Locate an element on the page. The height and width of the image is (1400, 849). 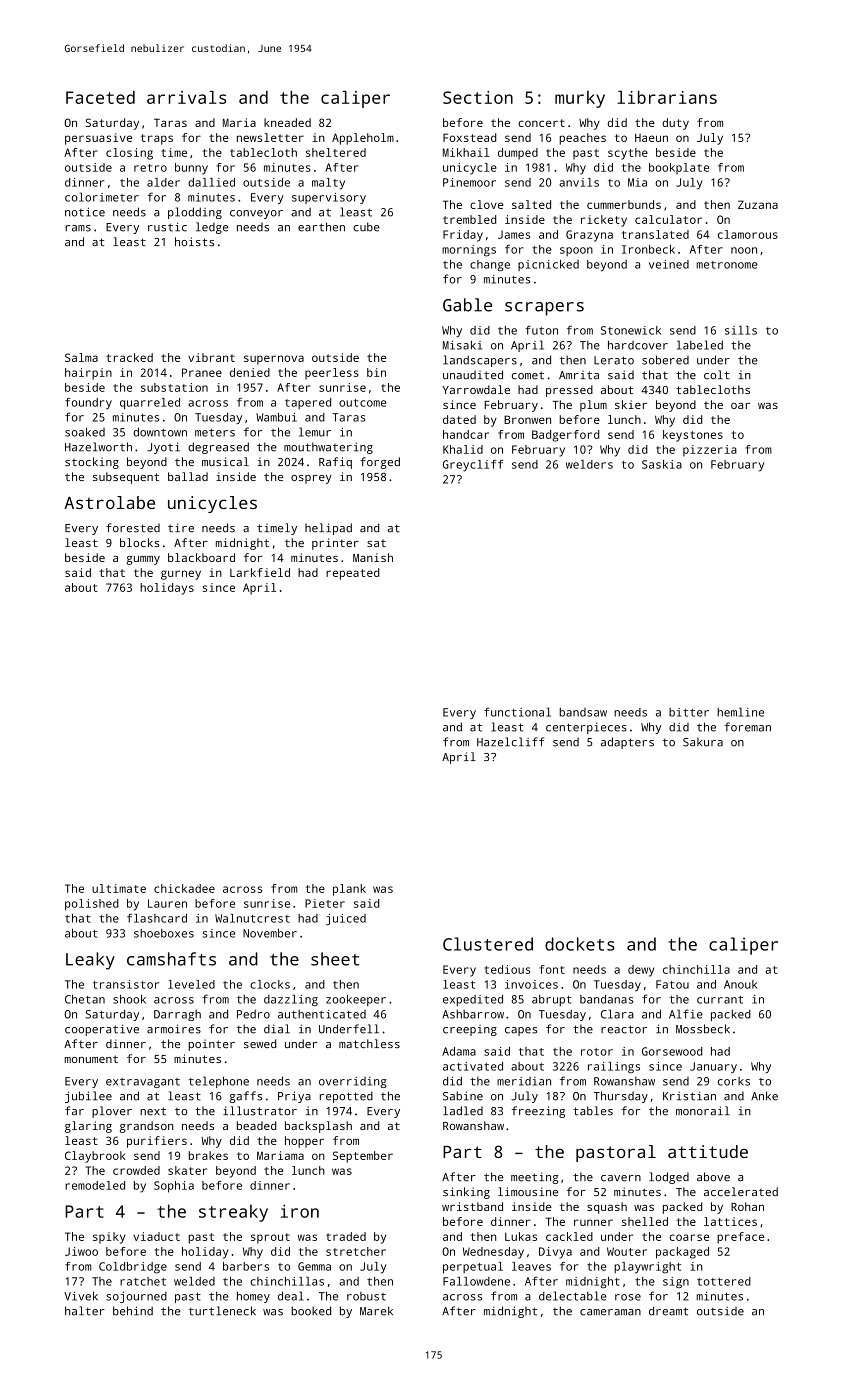
Section is located at coordinates (478, 97).
